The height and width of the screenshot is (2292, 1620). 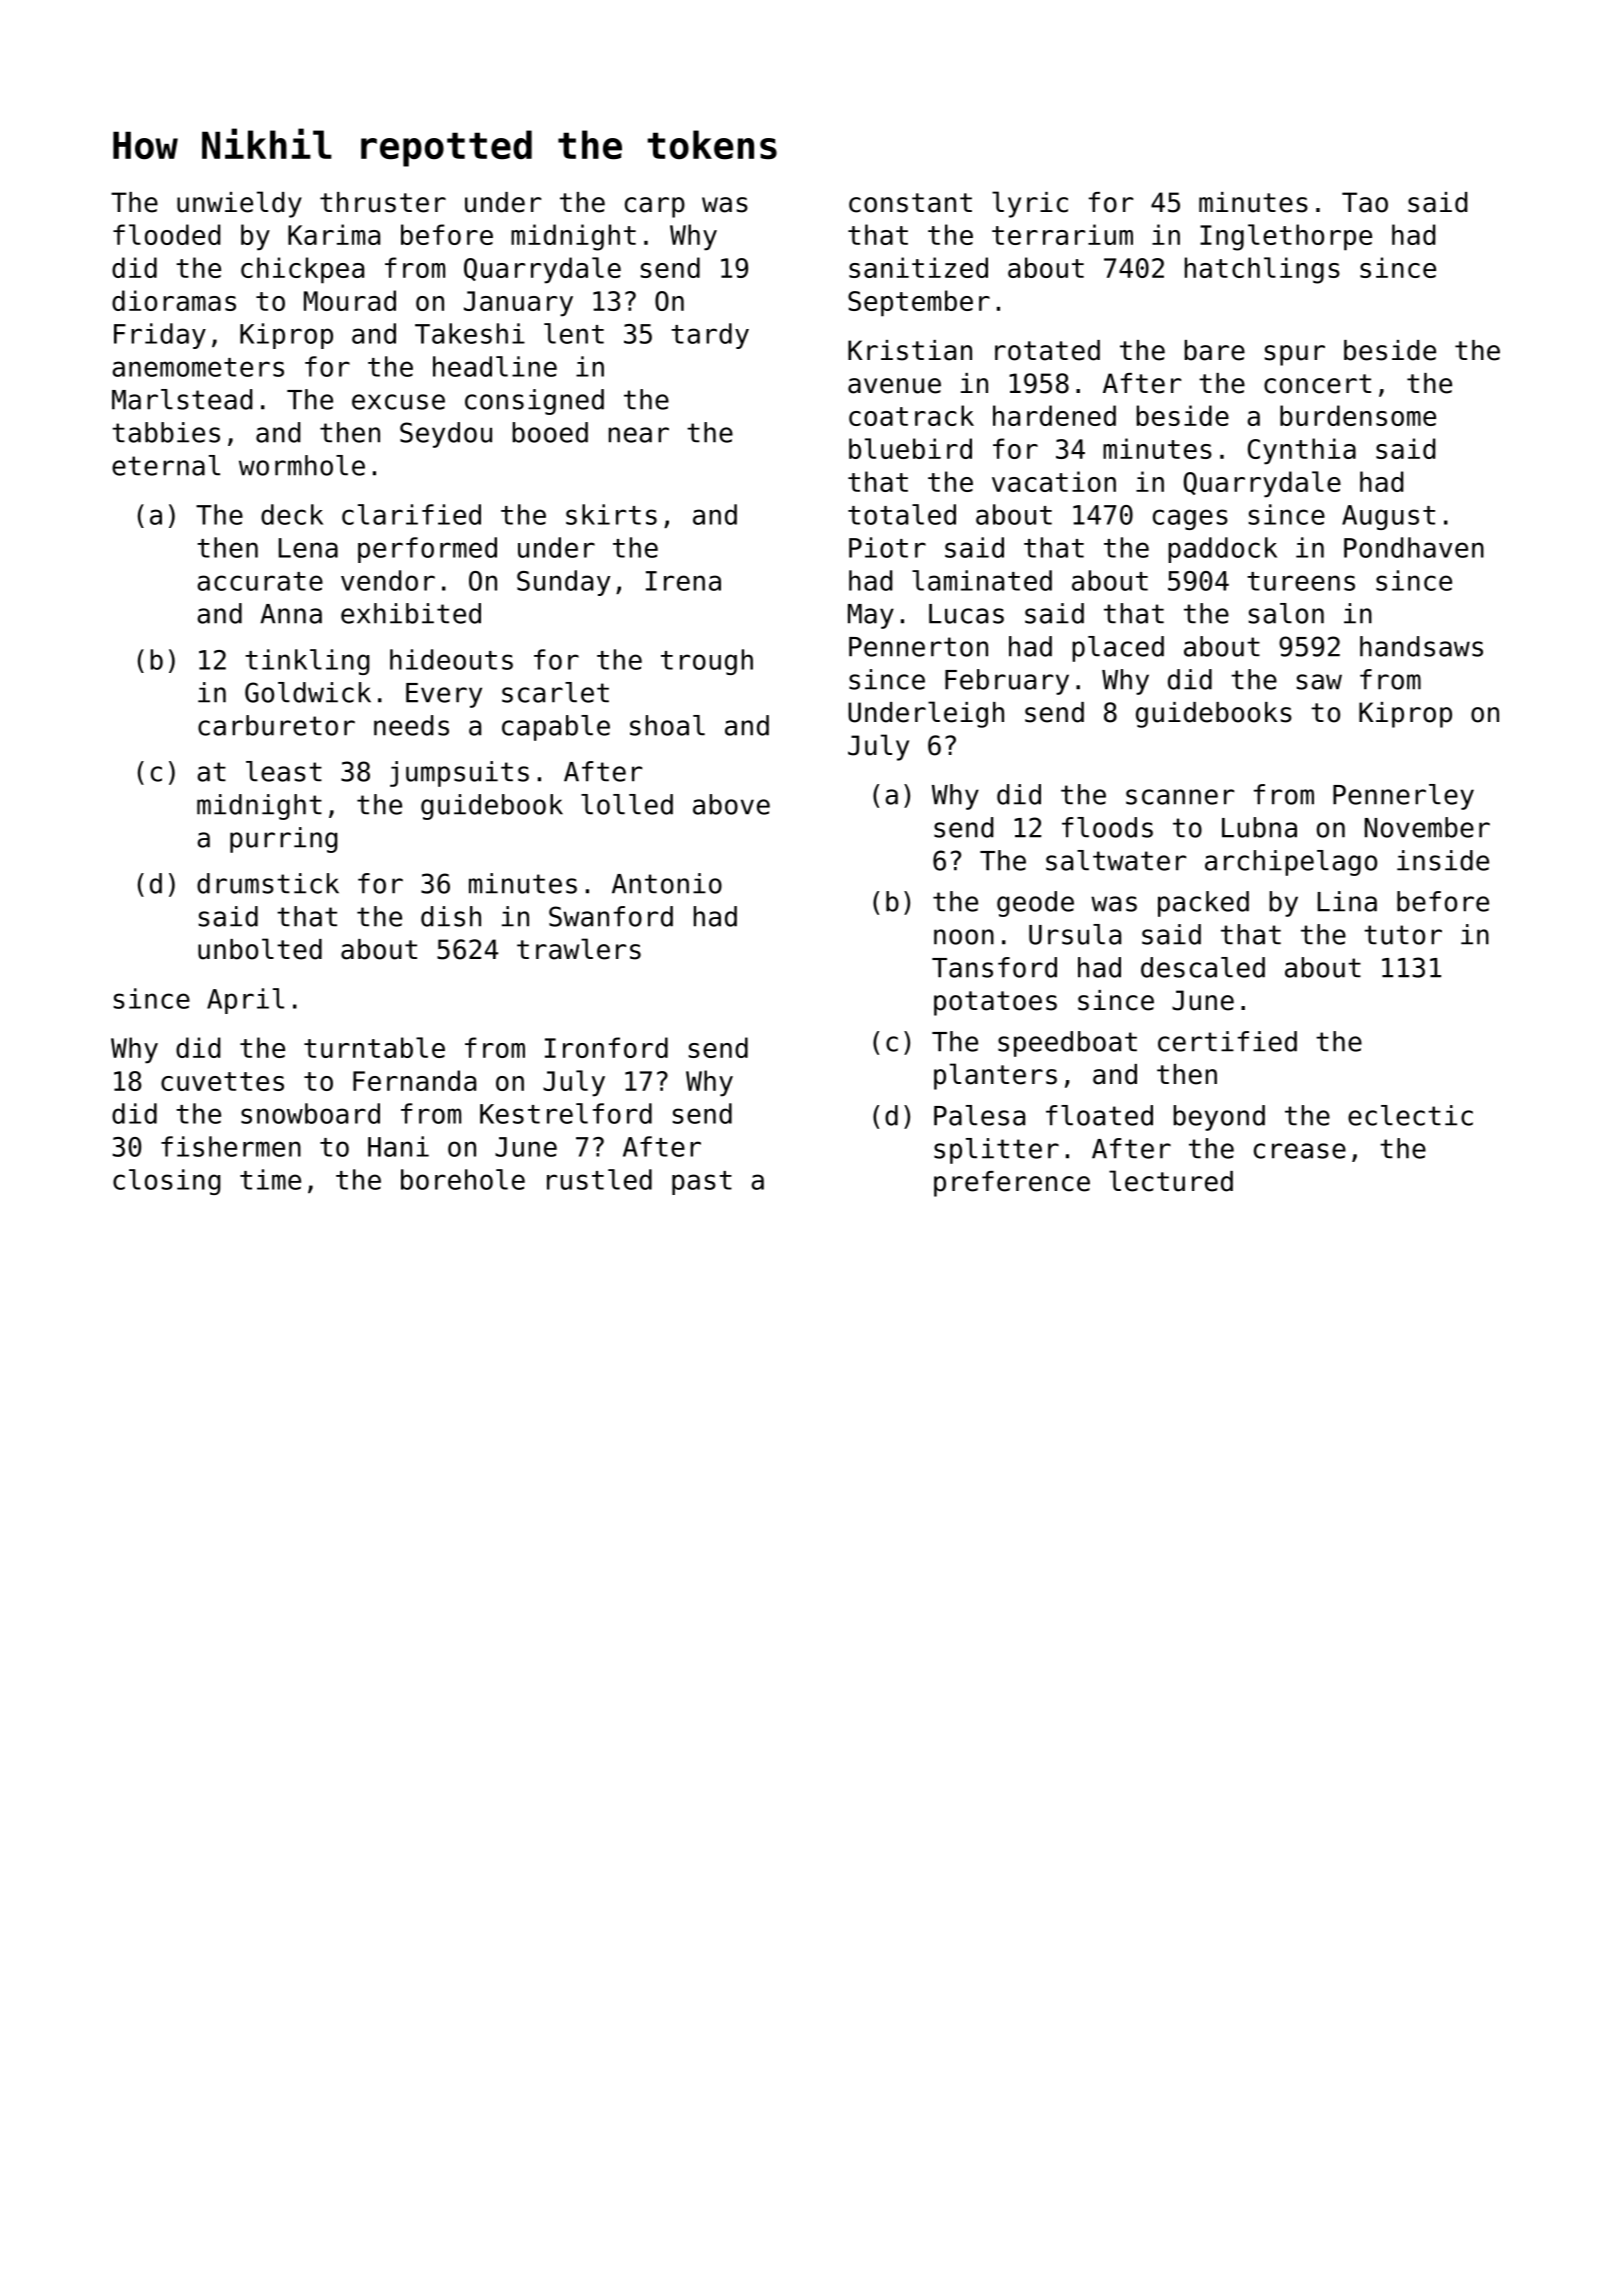 What do you see at coordinates (270, 1179) in the screenshot?
I see `time` at bounding box center [270, 1179].
